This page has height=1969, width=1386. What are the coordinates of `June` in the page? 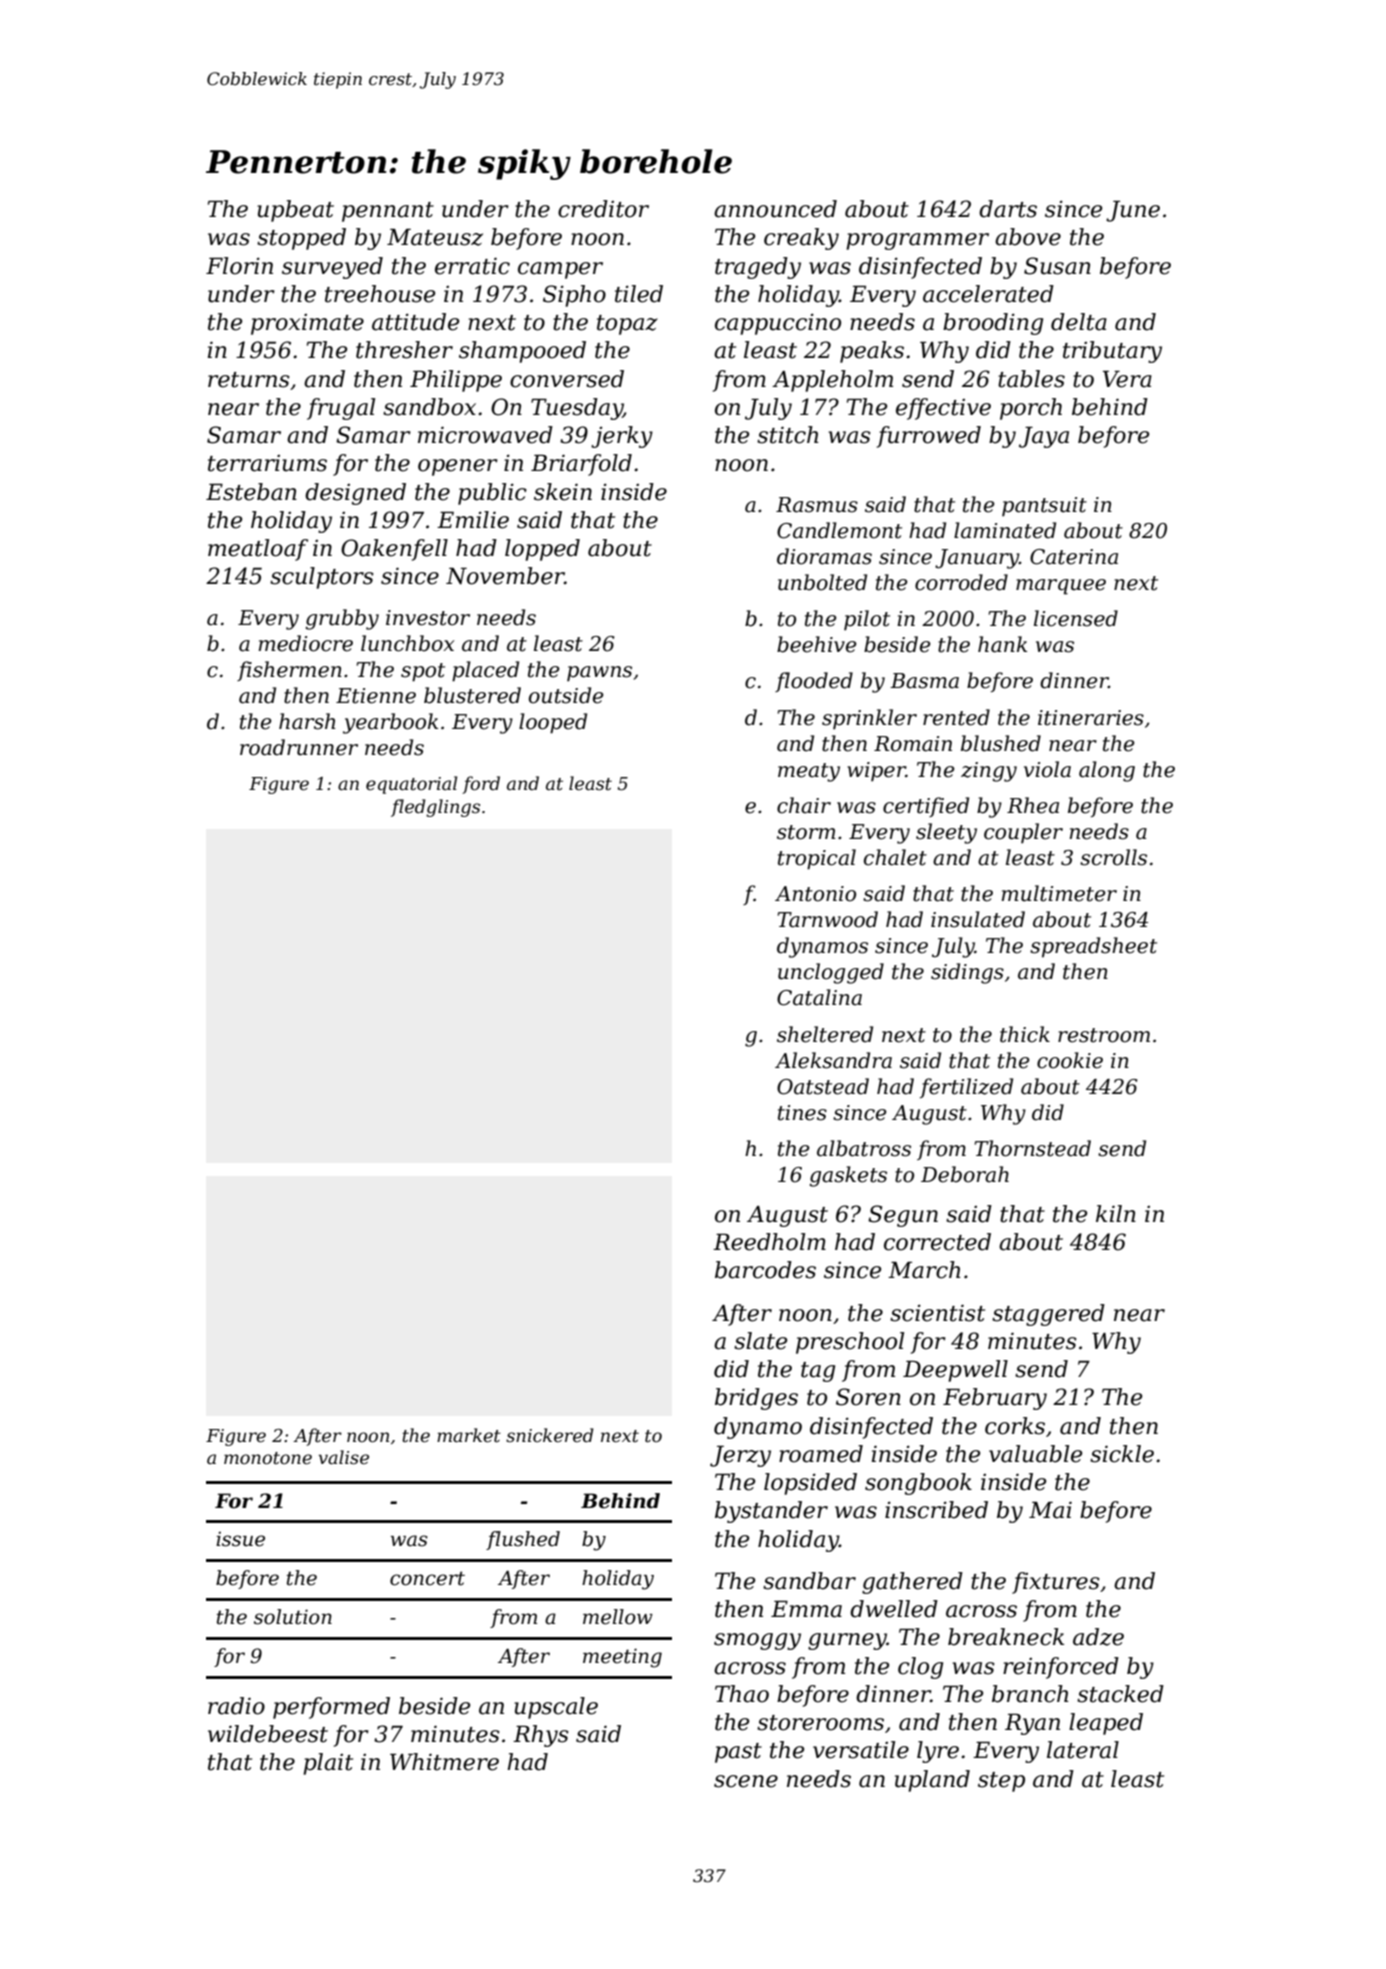 It's located at (1133, 211).
